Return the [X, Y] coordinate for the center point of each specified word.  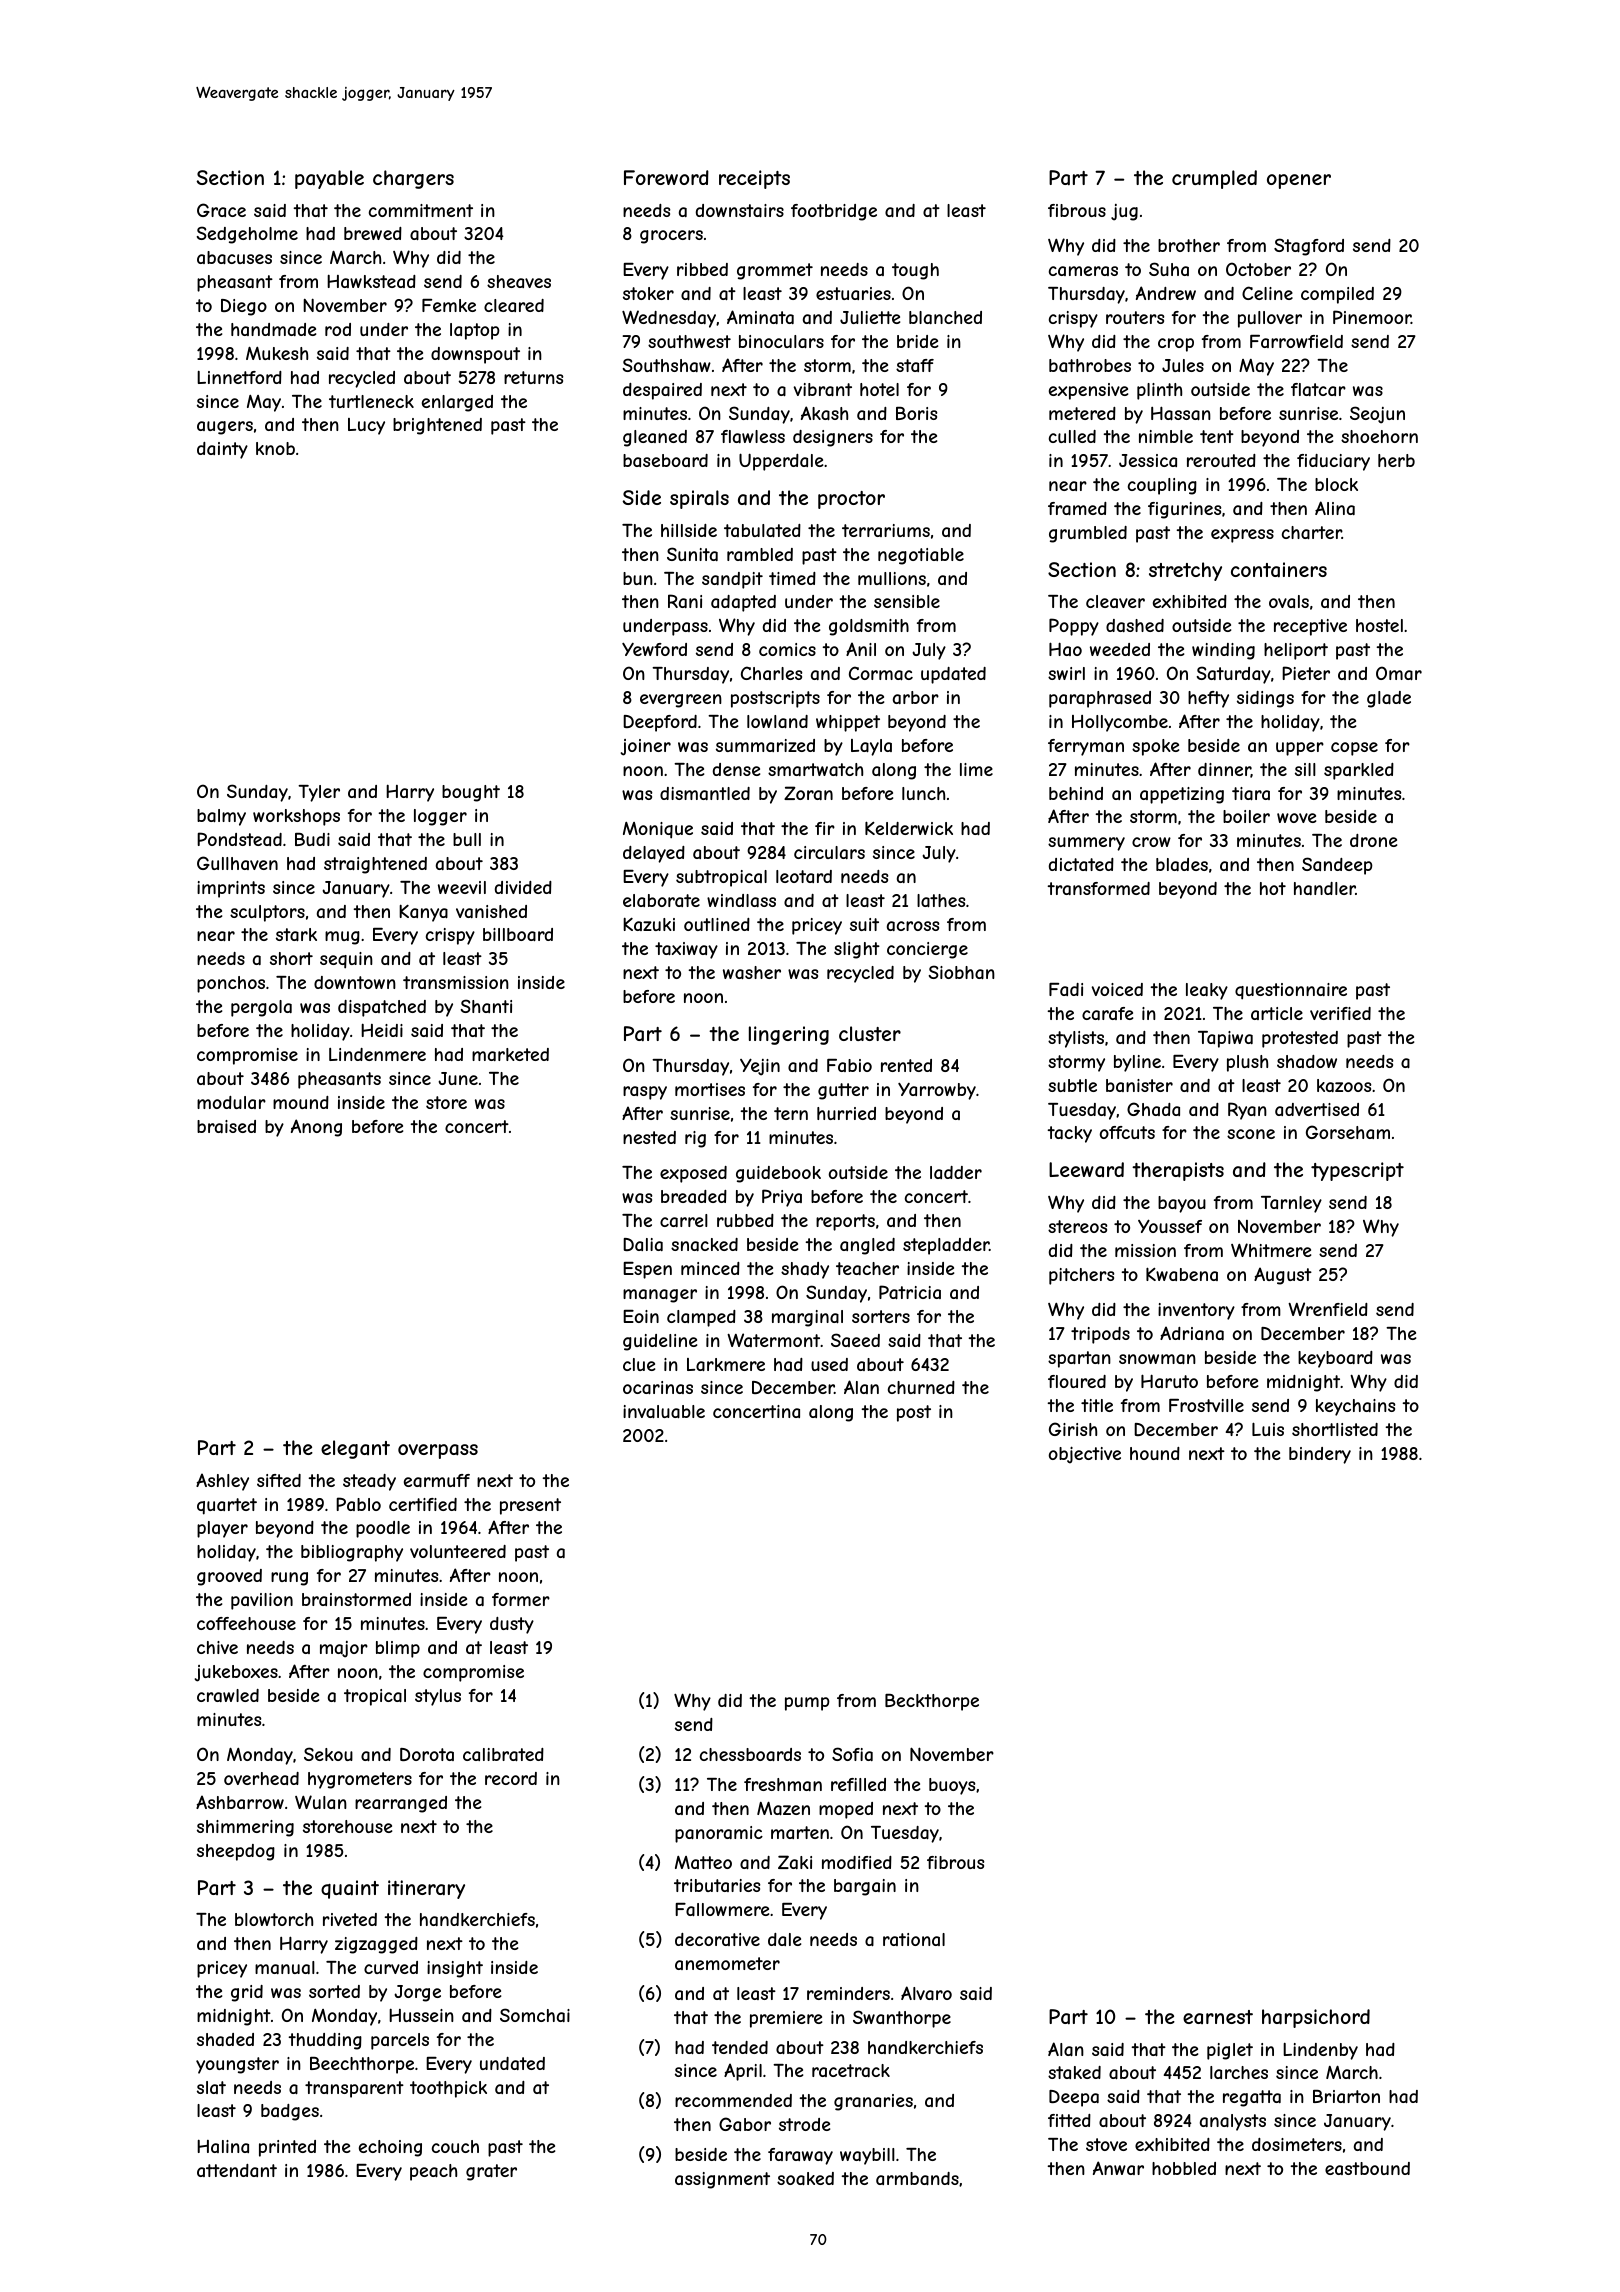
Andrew [1166, 293]
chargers [413, 179]
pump [807, 1704]
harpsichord [1316, 2018]
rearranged [401, 1804]
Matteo [703, 1862]
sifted [279, 1480]
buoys [952, 1786]
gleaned [655, 438]
